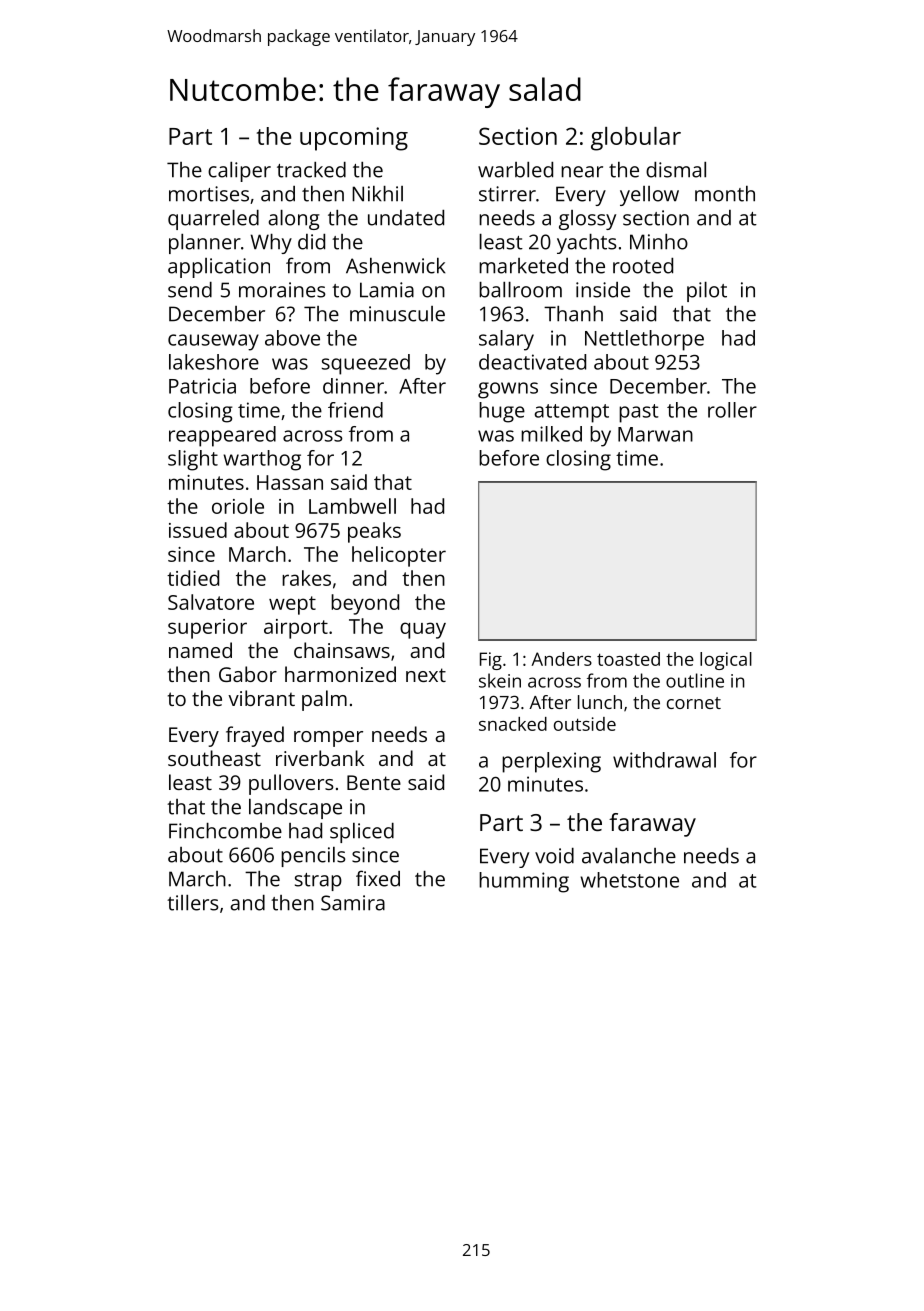 Image resolution: width=924 pixels, height=1311 pixels. Describe the element at coordinates (354, 139) in the screenshot. I see `upcoming` at that location.
